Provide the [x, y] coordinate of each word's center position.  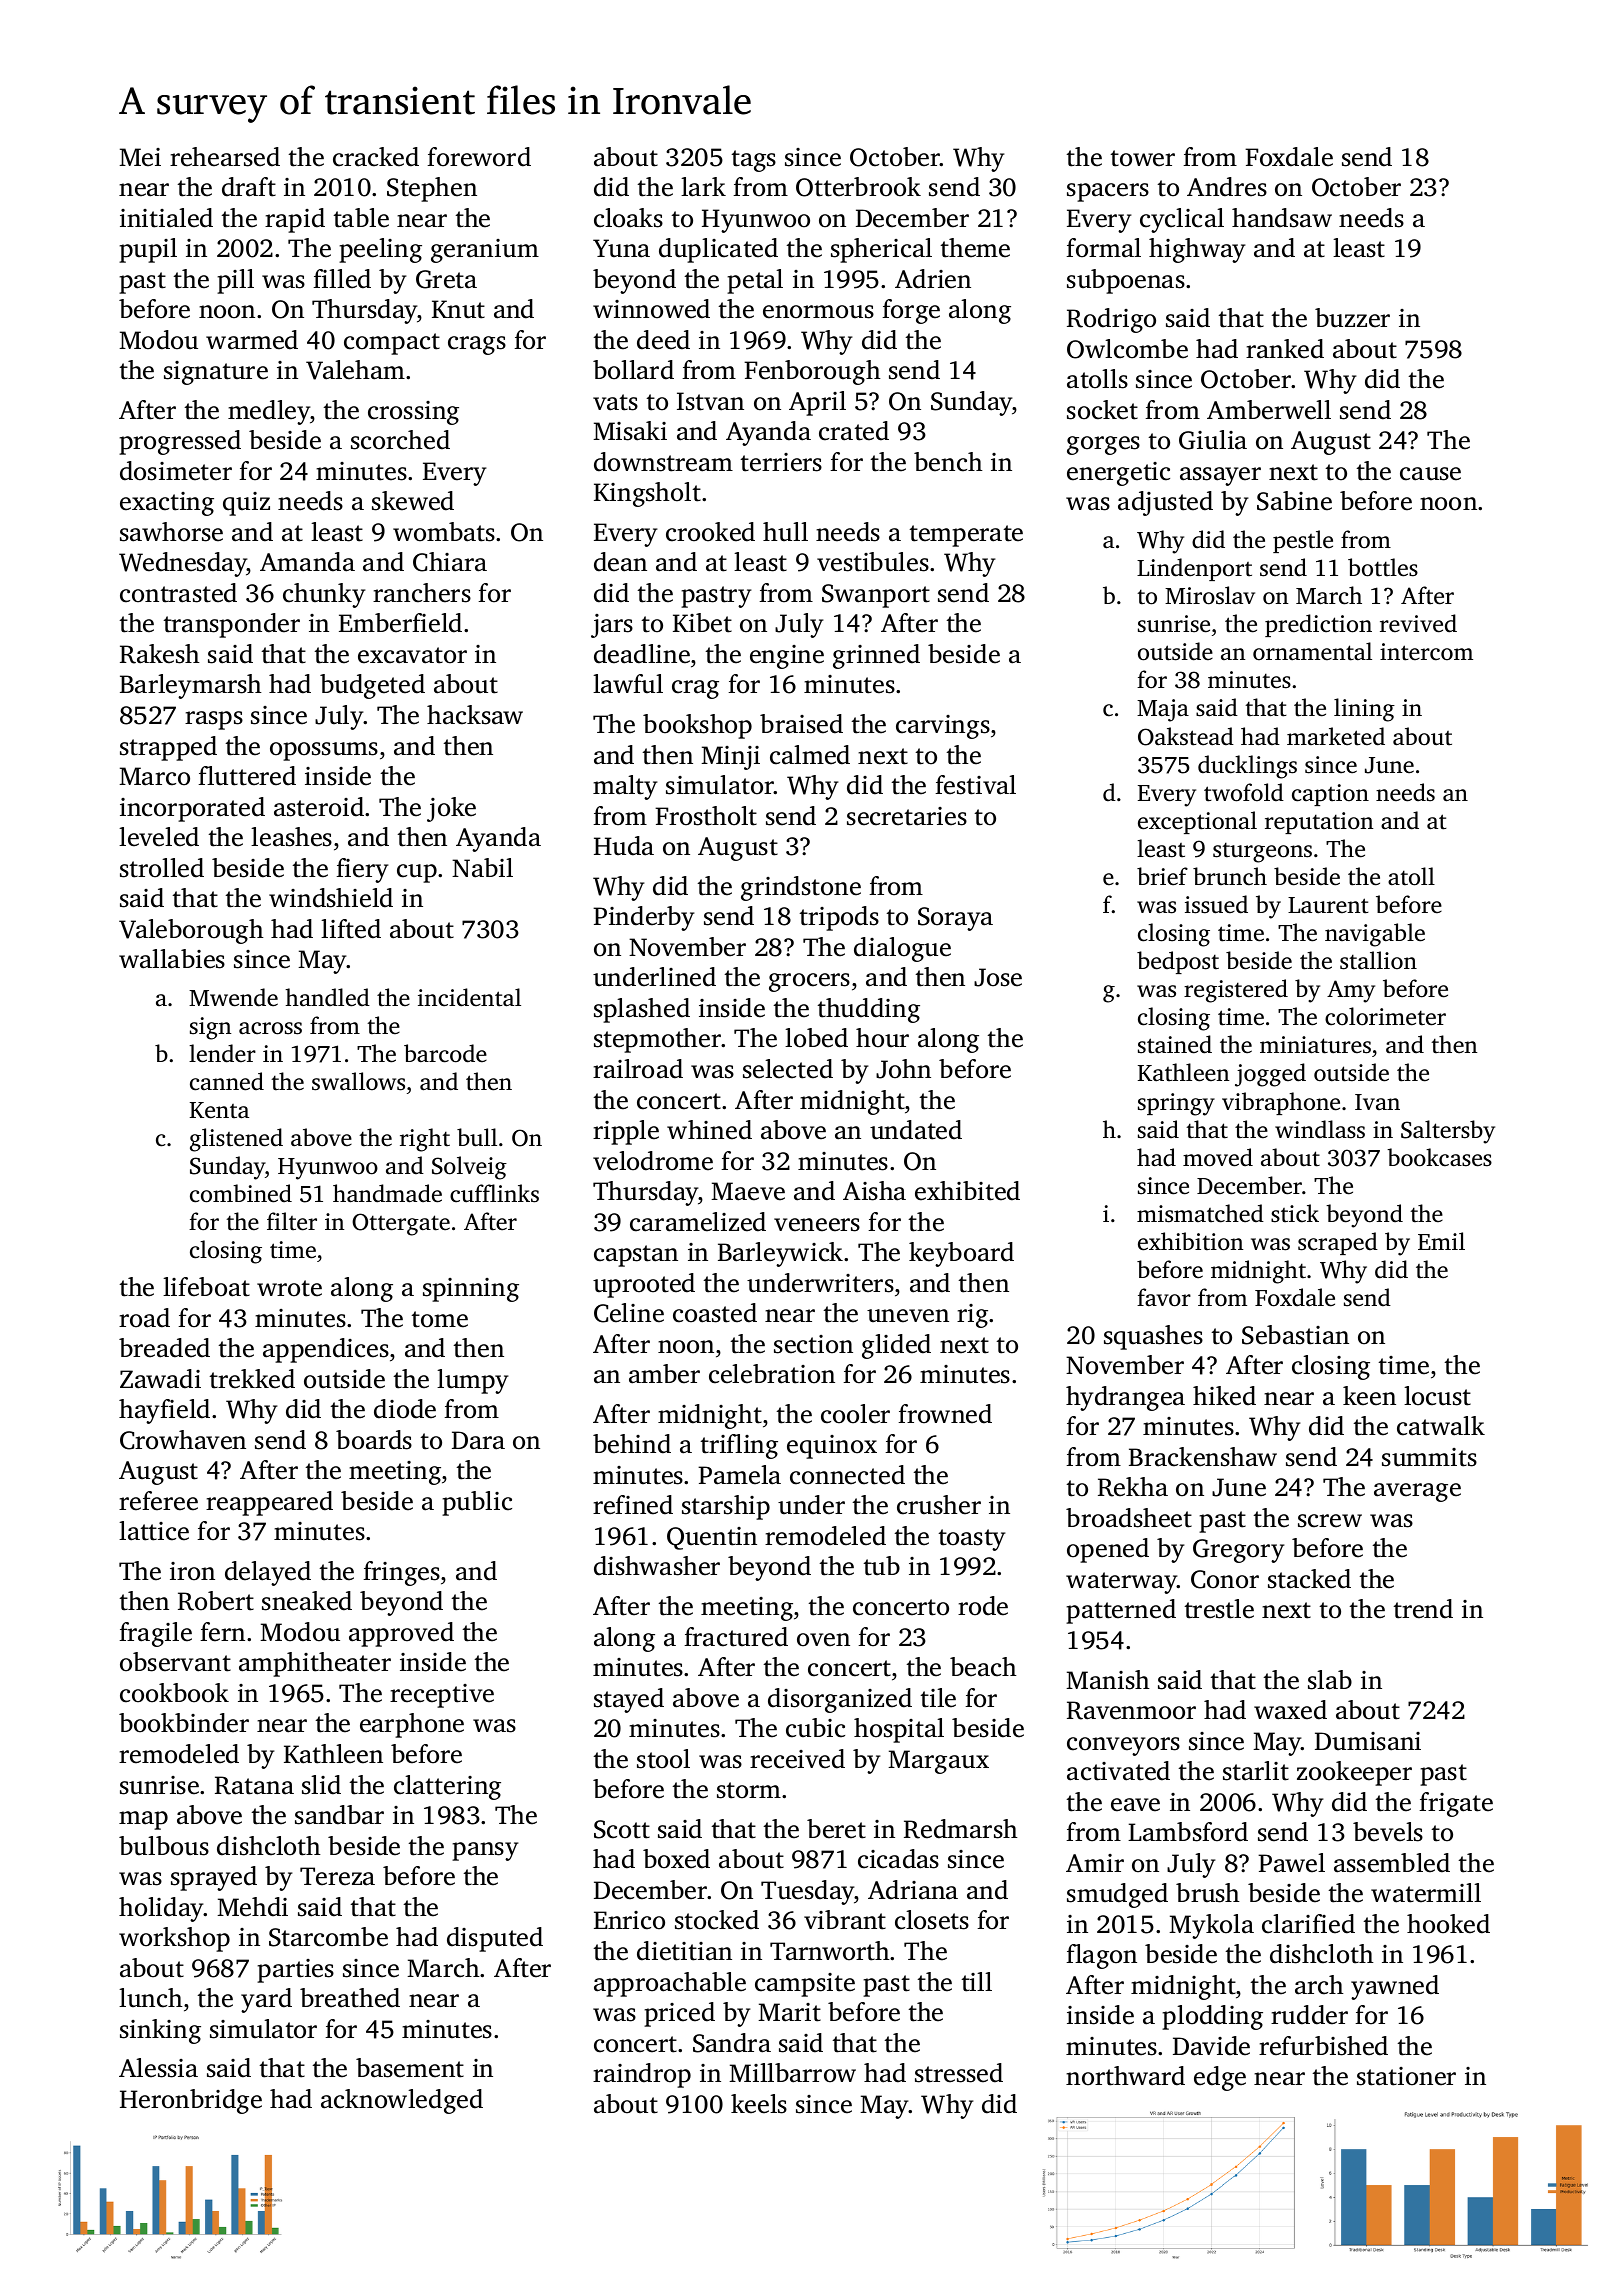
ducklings [1247, 767]
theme [975, 248]
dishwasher [657, 1566]
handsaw [1282, 218]
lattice [154, 1531]
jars [612, 626]
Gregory [1239, 1551]
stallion [1378, 960]
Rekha [1133, 1487]
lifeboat [206, 1287]
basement [410, 2068]
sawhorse [171, 532]
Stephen [432, 189]
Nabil [482, 868]
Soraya [955, 919]
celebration [772, 1374]
